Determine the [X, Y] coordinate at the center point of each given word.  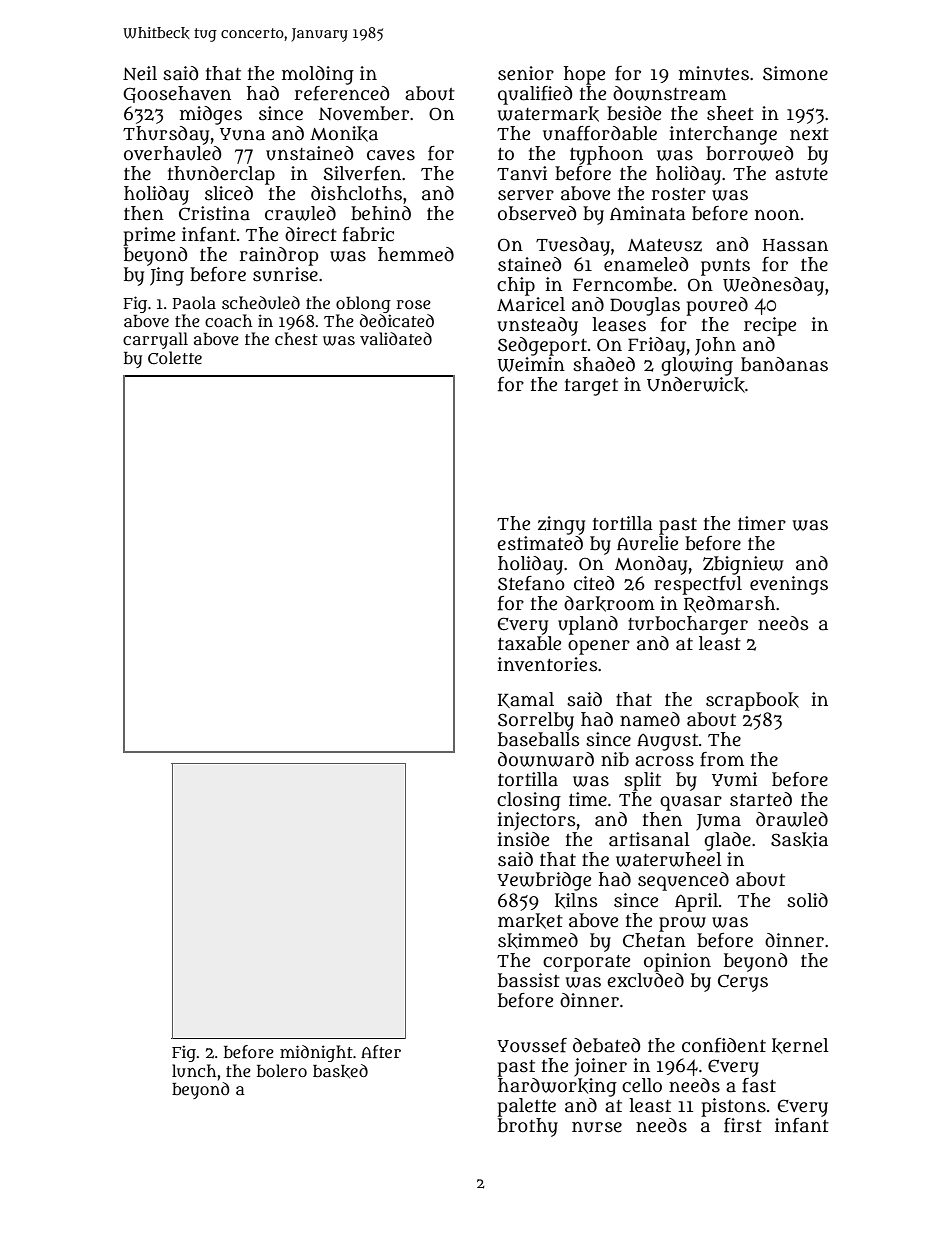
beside [634, 113]
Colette [175, 357]
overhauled [173, 153]
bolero [282, 1070]
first [743, 1125]
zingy [561, 525]
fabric [368, 234]
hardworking [557, 1087]
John [715, 346]
